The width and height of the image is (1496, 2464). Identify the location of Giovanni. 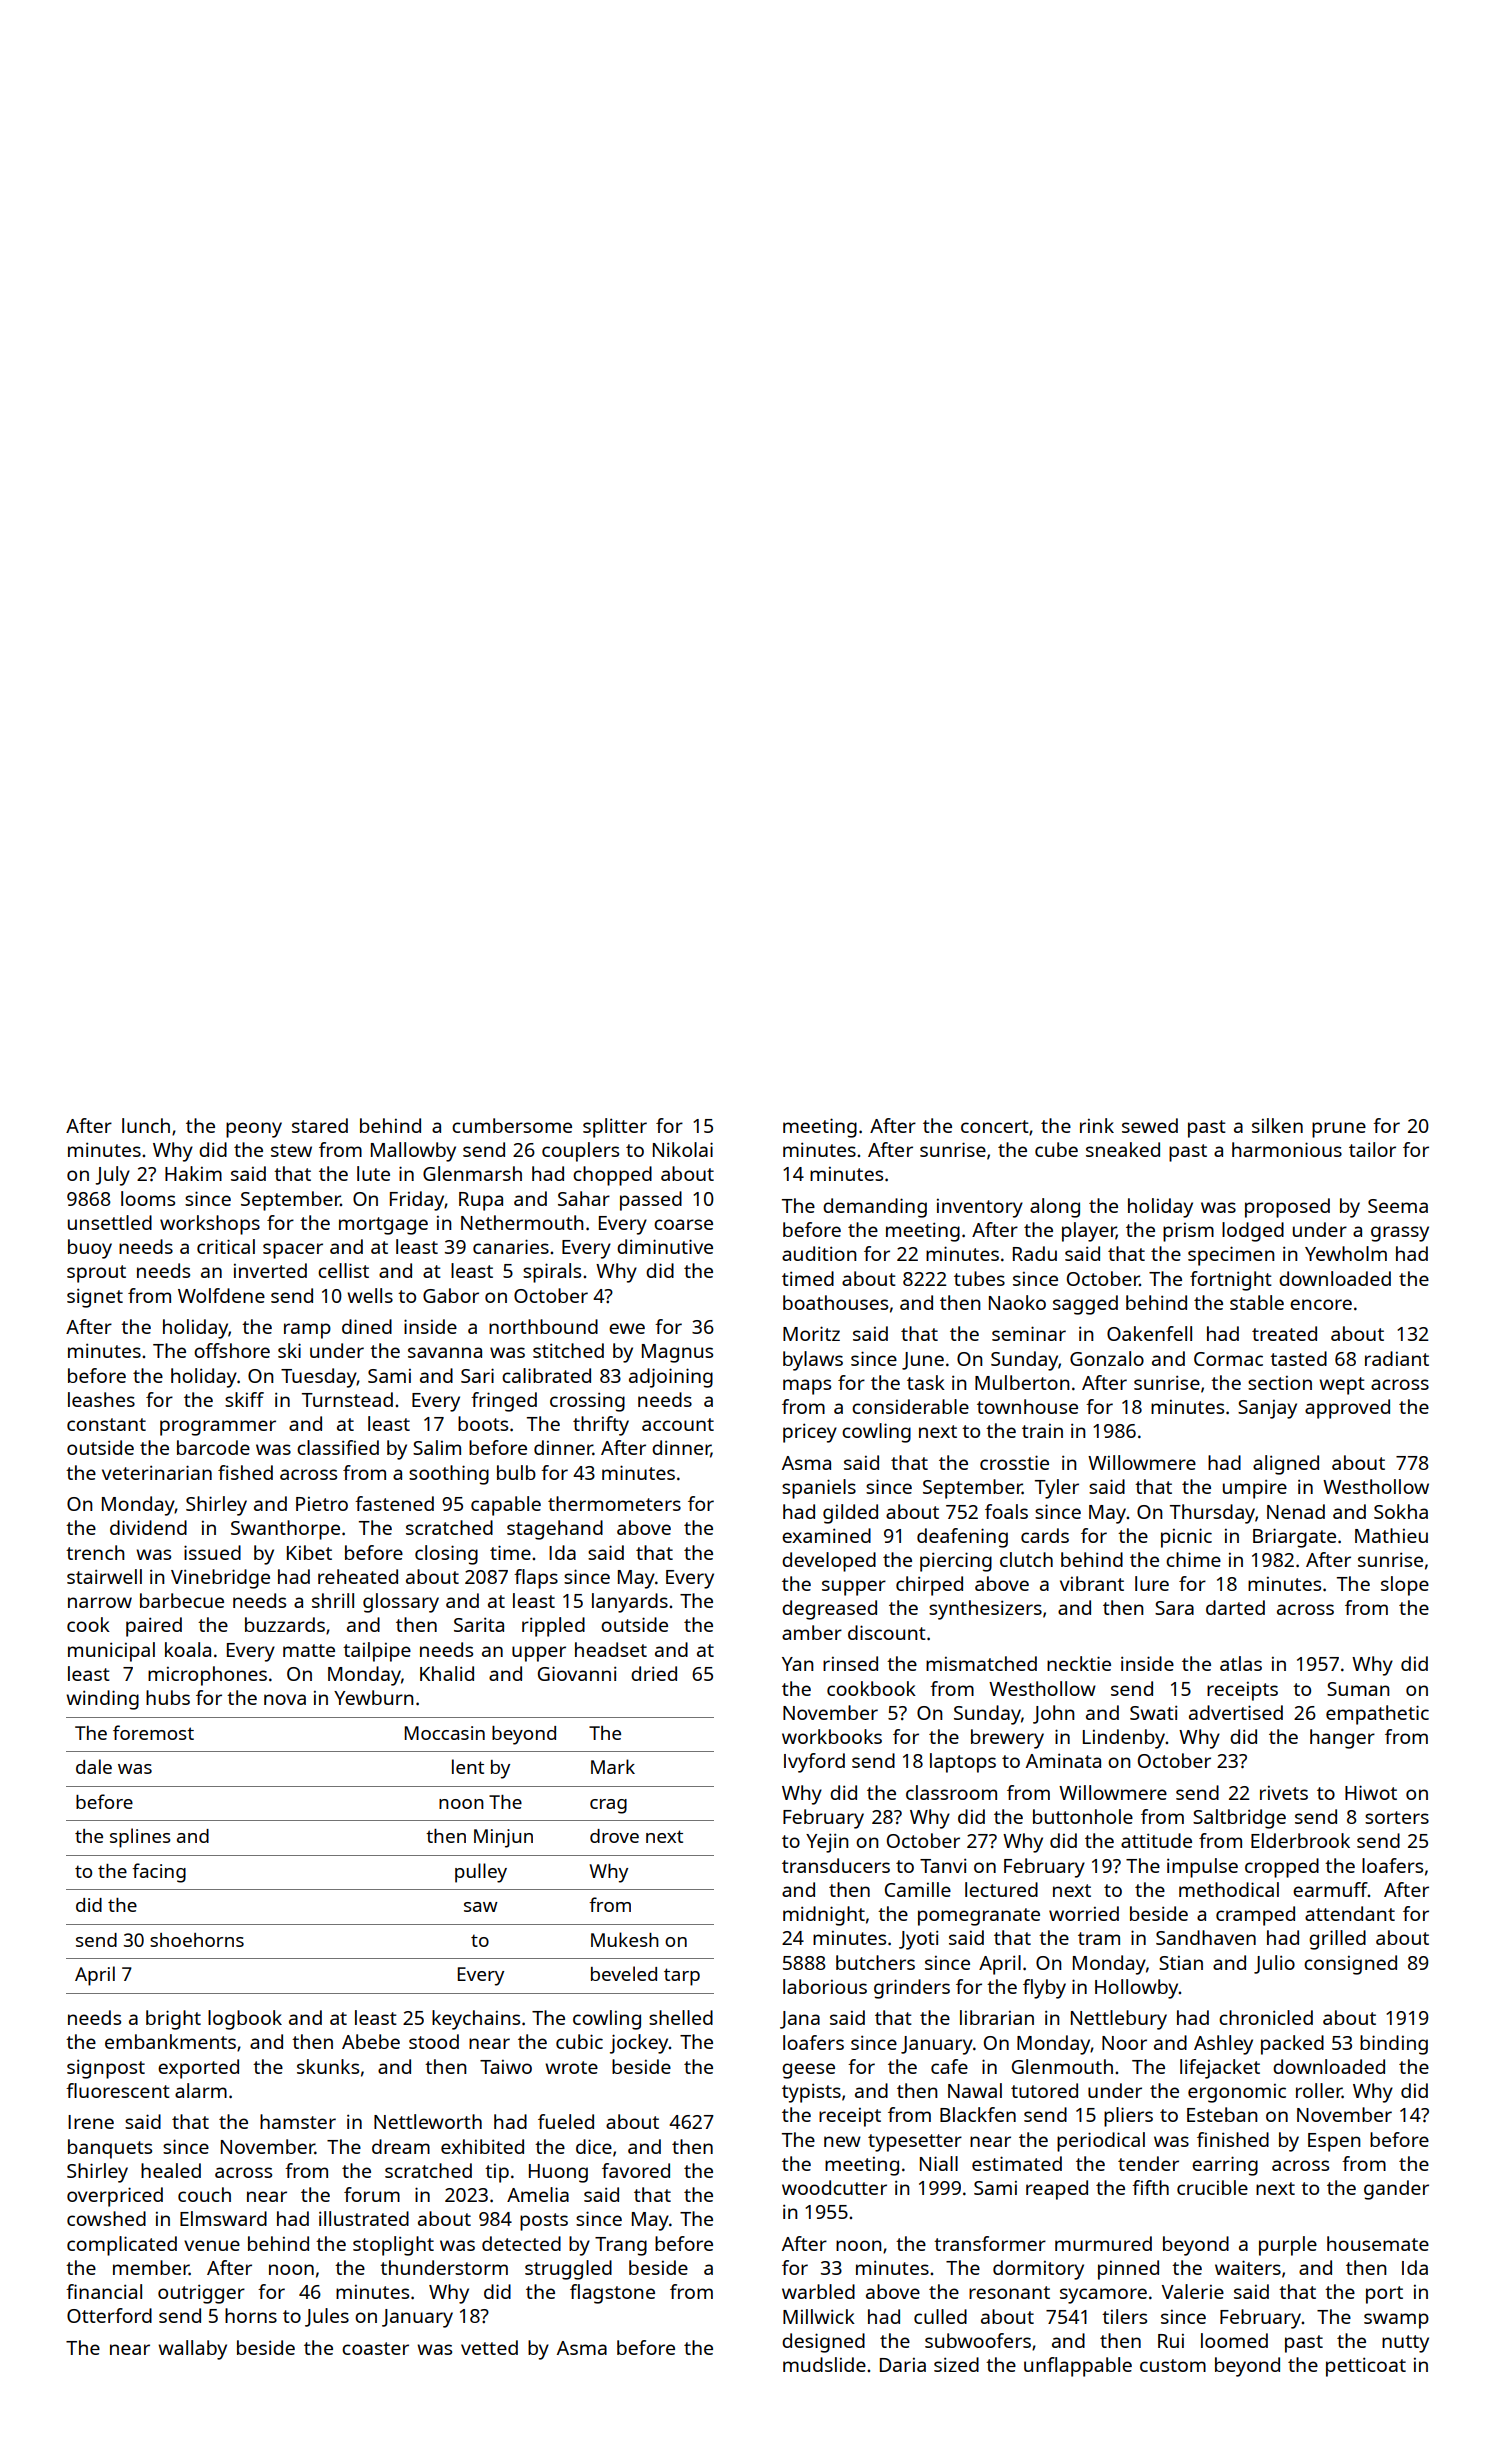
(577, 1673).
